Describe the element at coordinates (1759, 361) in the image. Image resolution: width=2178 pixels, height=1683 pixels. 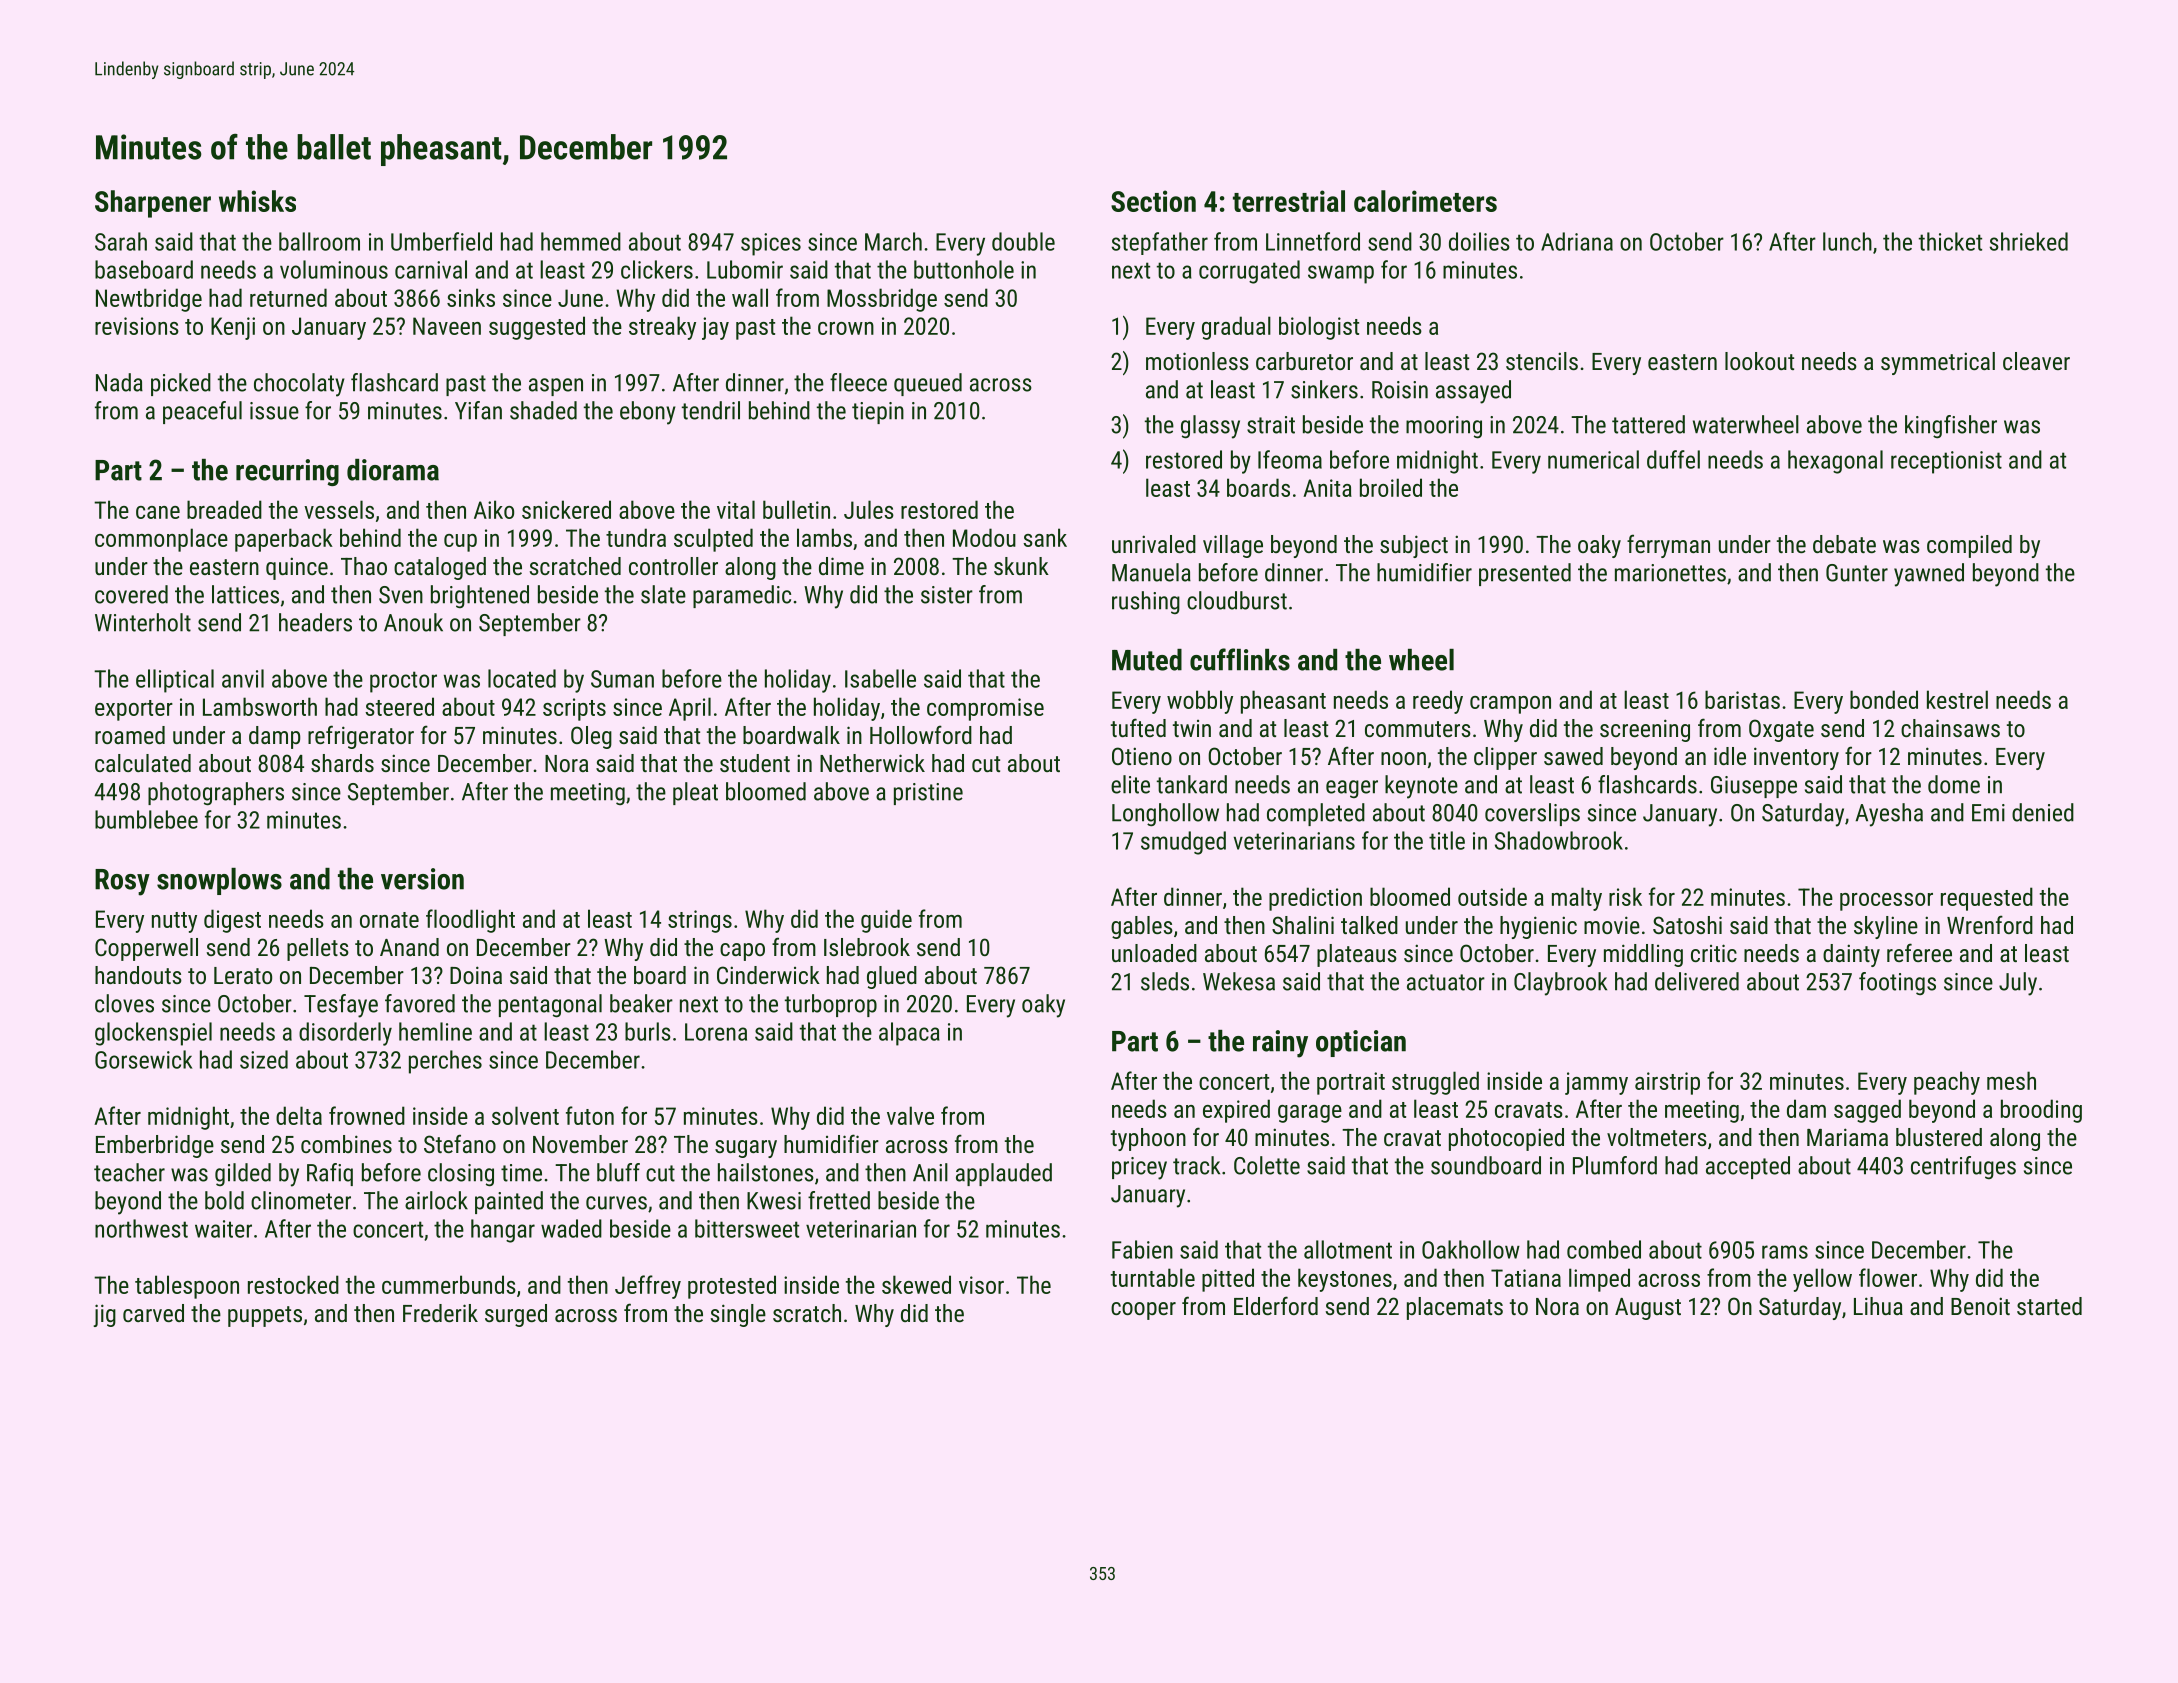
I see `lookout` at that location.
